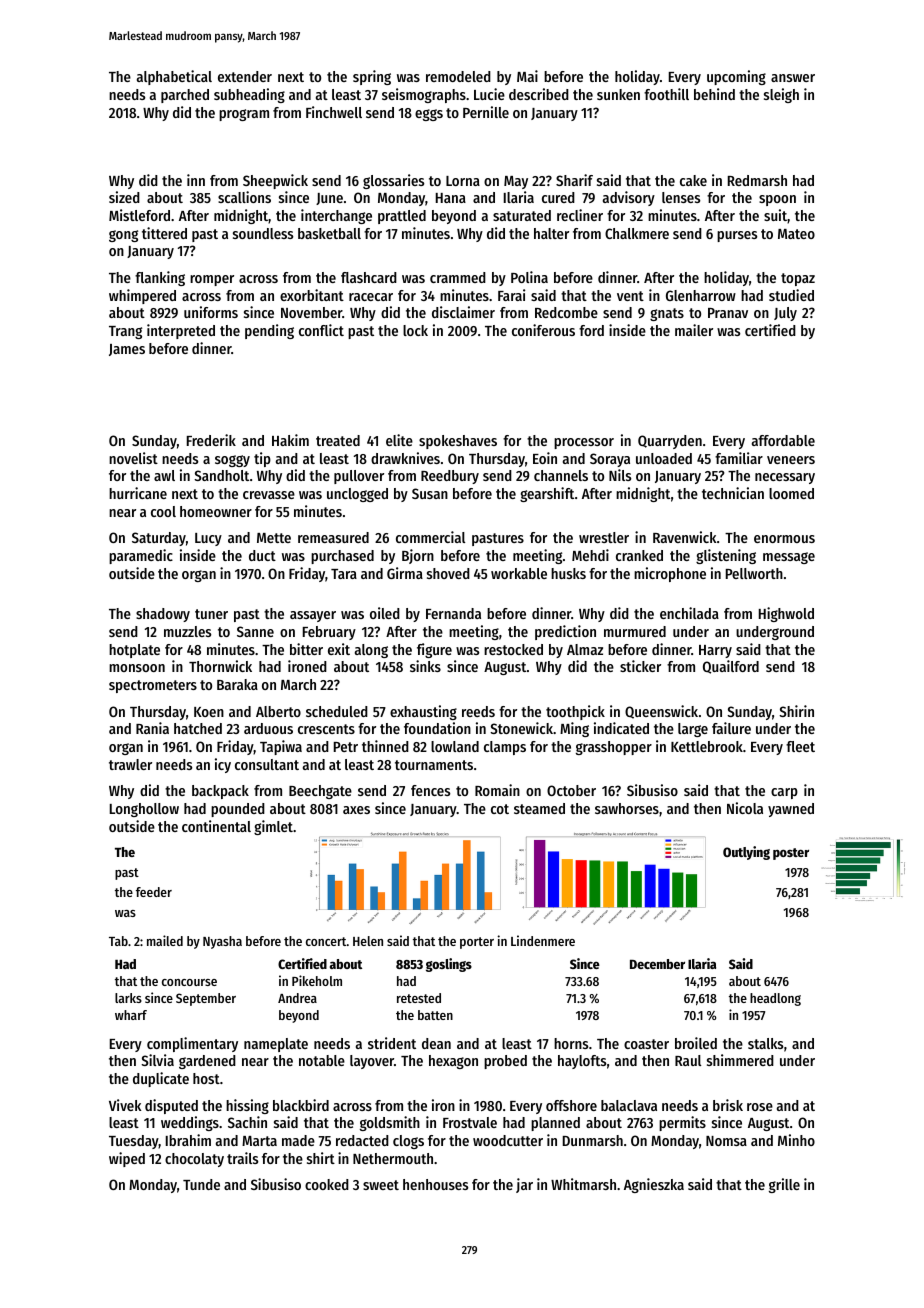 Image resolution: width=924 pixels, height=1308 pixels. What do you see at coordinates (208, 539) in the screenshot?
I see `Lucy` at bounding box center [208, 539].
